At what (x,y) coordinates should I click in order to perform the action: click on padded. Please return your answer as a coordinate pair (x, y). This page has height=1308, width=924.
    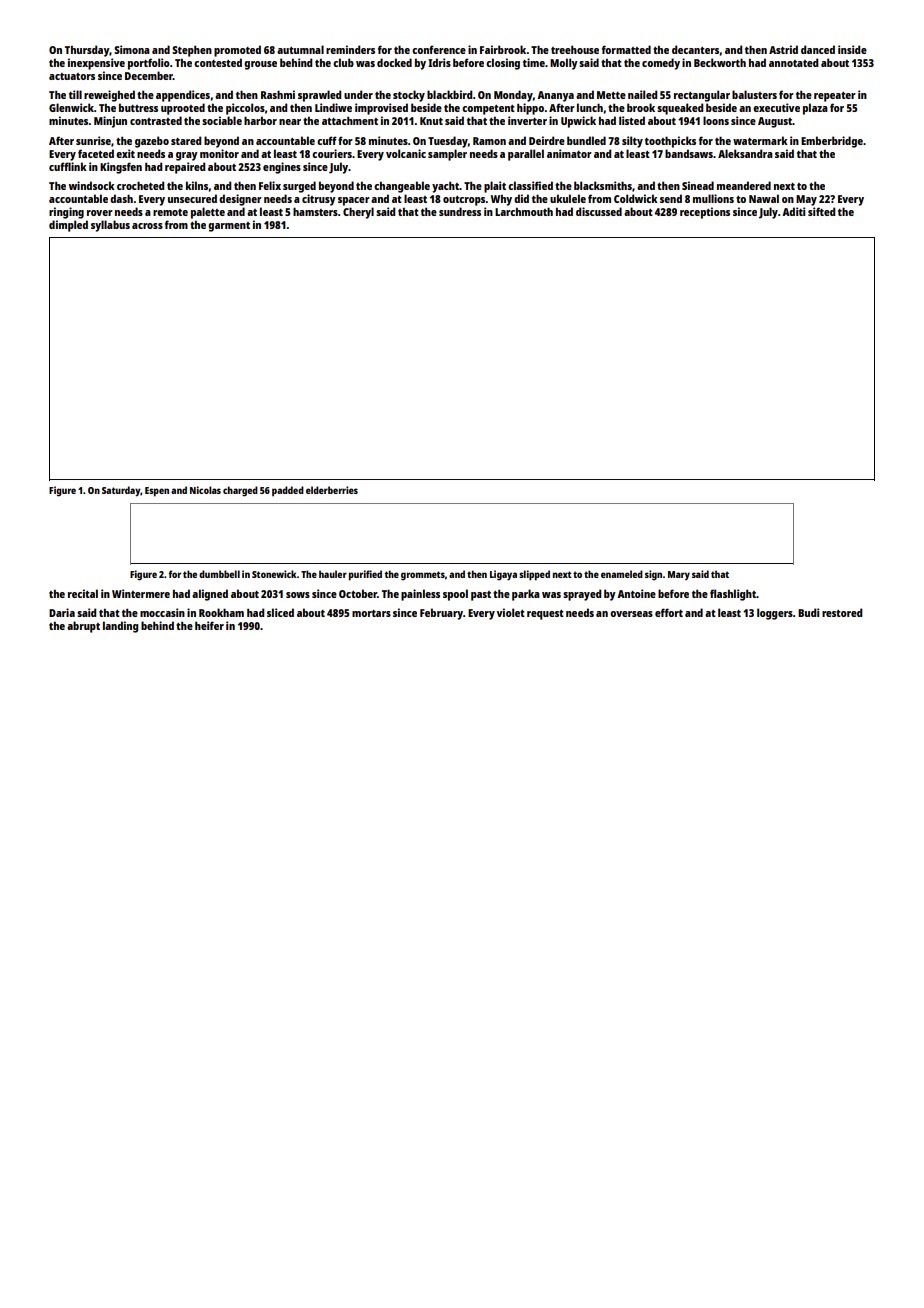
    Looking at the image, I should click on (288, 491).
